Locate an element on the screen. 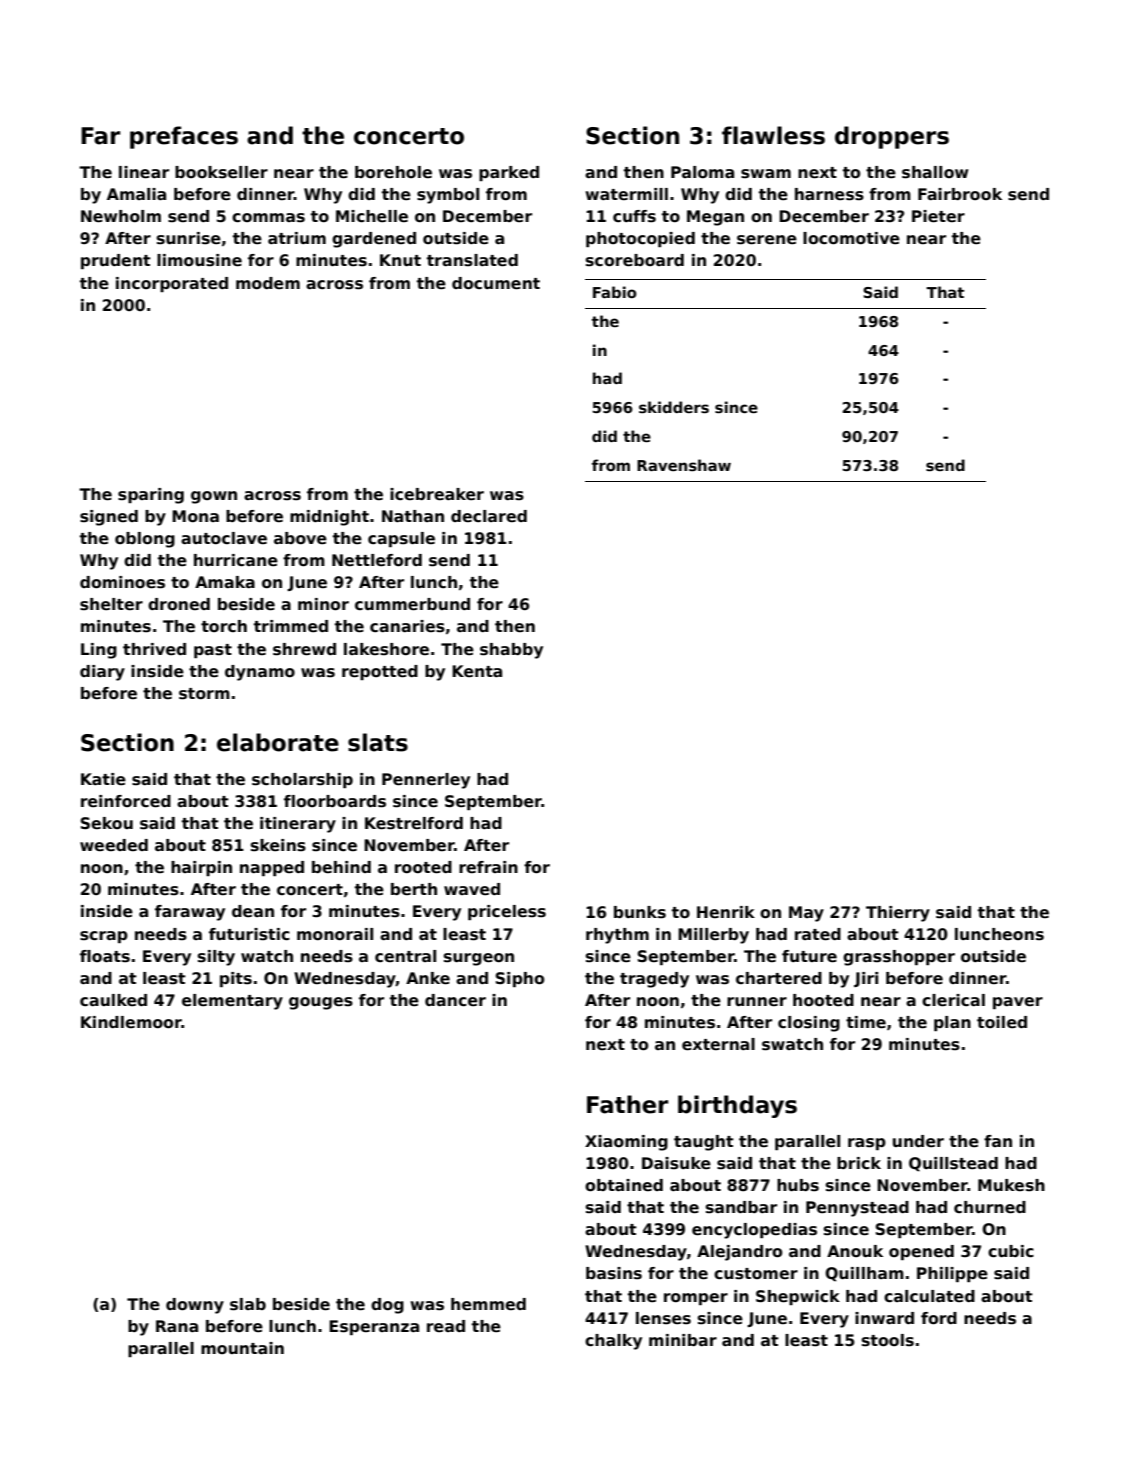  dancer is located at coordinates (455, 1000).
